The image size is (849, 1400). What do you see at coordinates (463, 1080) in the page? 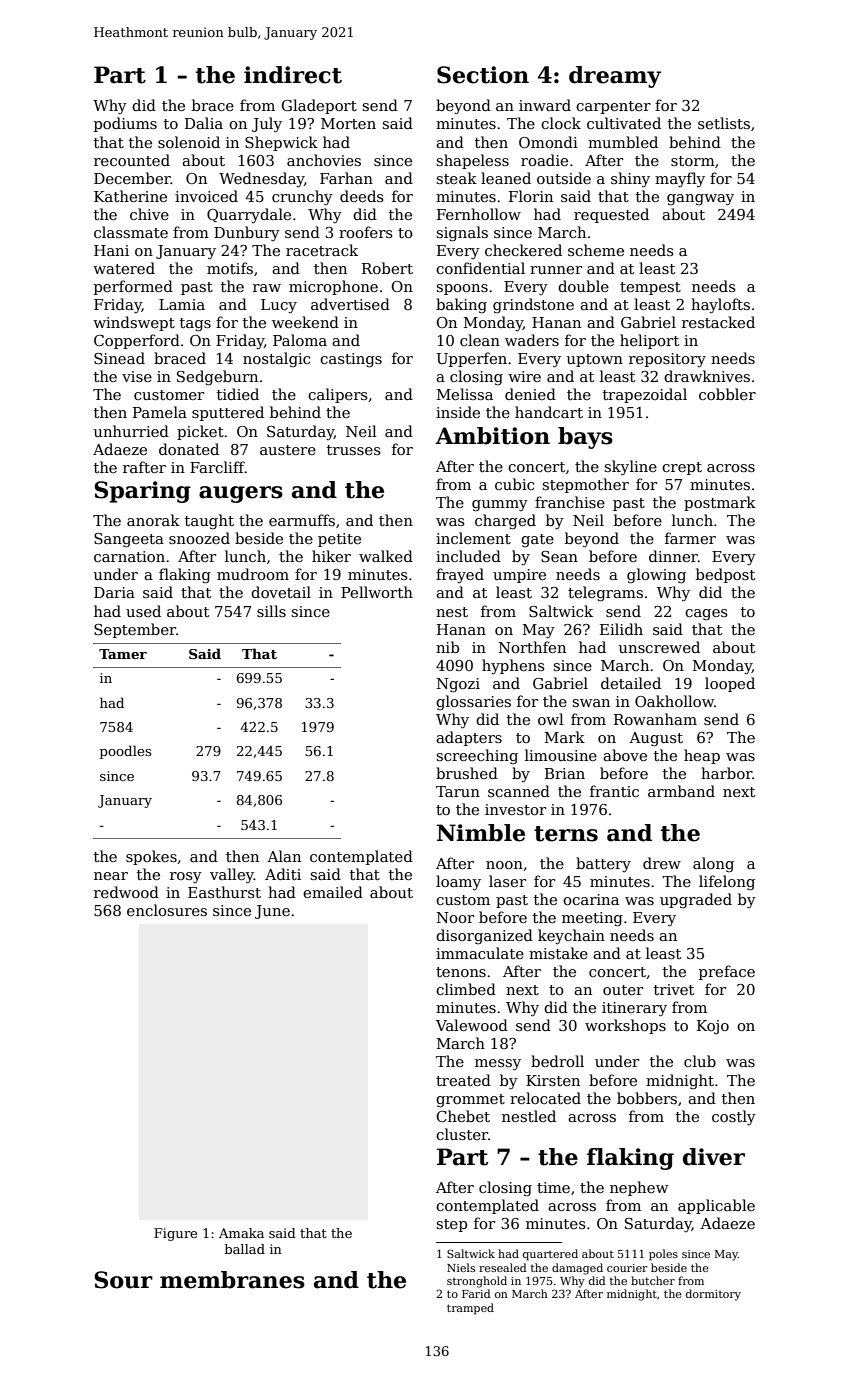
I see `treated` at bounding box center [463, 1080].
